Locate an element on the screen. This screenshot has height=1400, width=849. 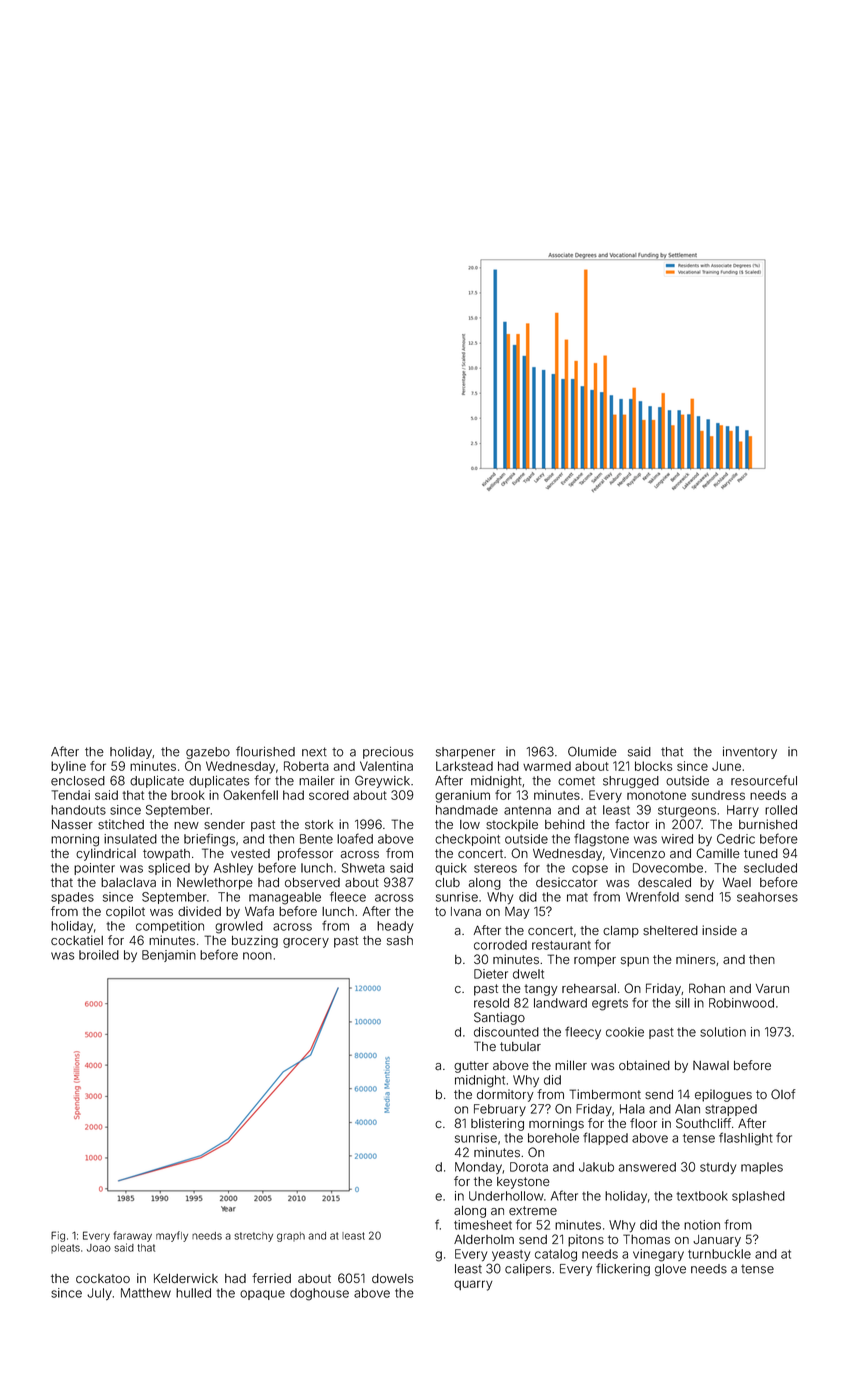
Larkstead is located at coordinates (464, 766).
